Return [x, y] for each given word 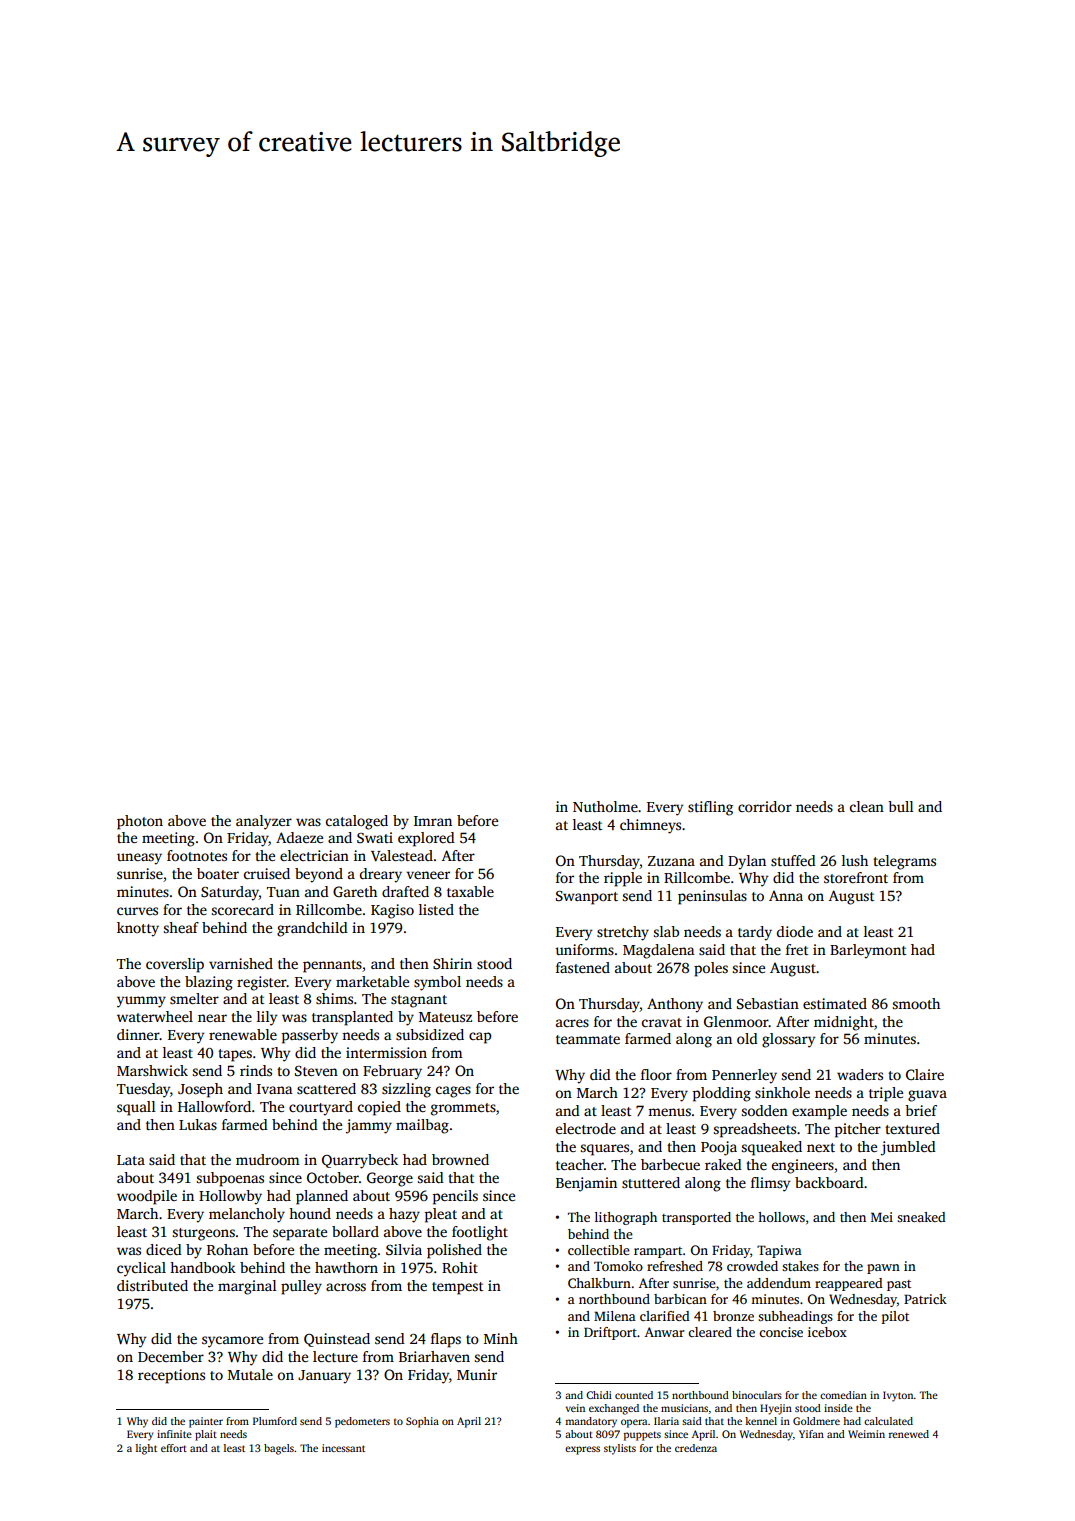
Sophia [422, 1422]
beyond [319, 875]
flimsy [770, 1184]
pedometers [362, 1422]
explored [426, 839]
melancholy [247, 1215]
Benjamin [586, 1184]
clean [867, 806]
